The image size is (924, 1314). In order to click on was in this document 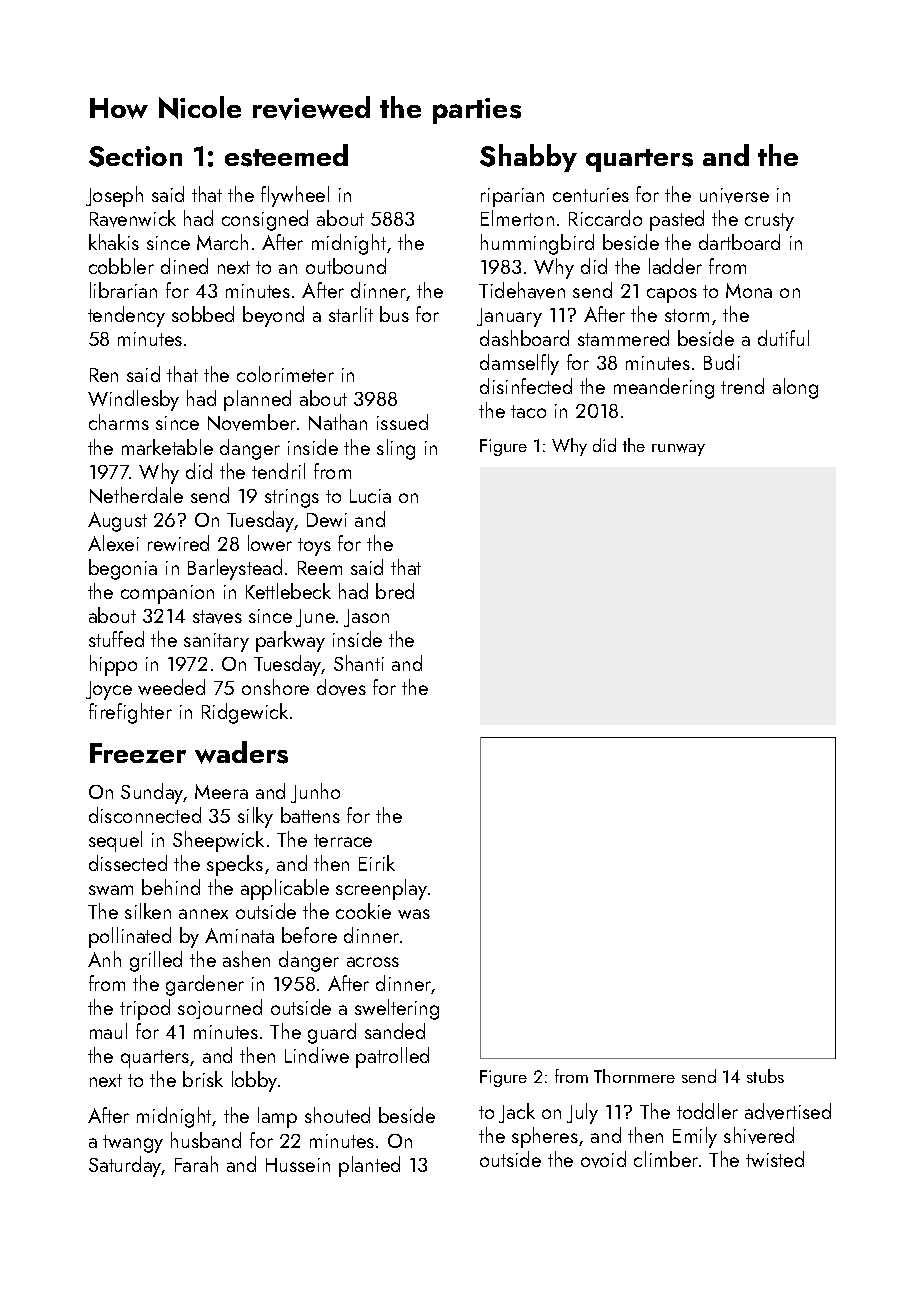, I will do `click(414, 914)`.
